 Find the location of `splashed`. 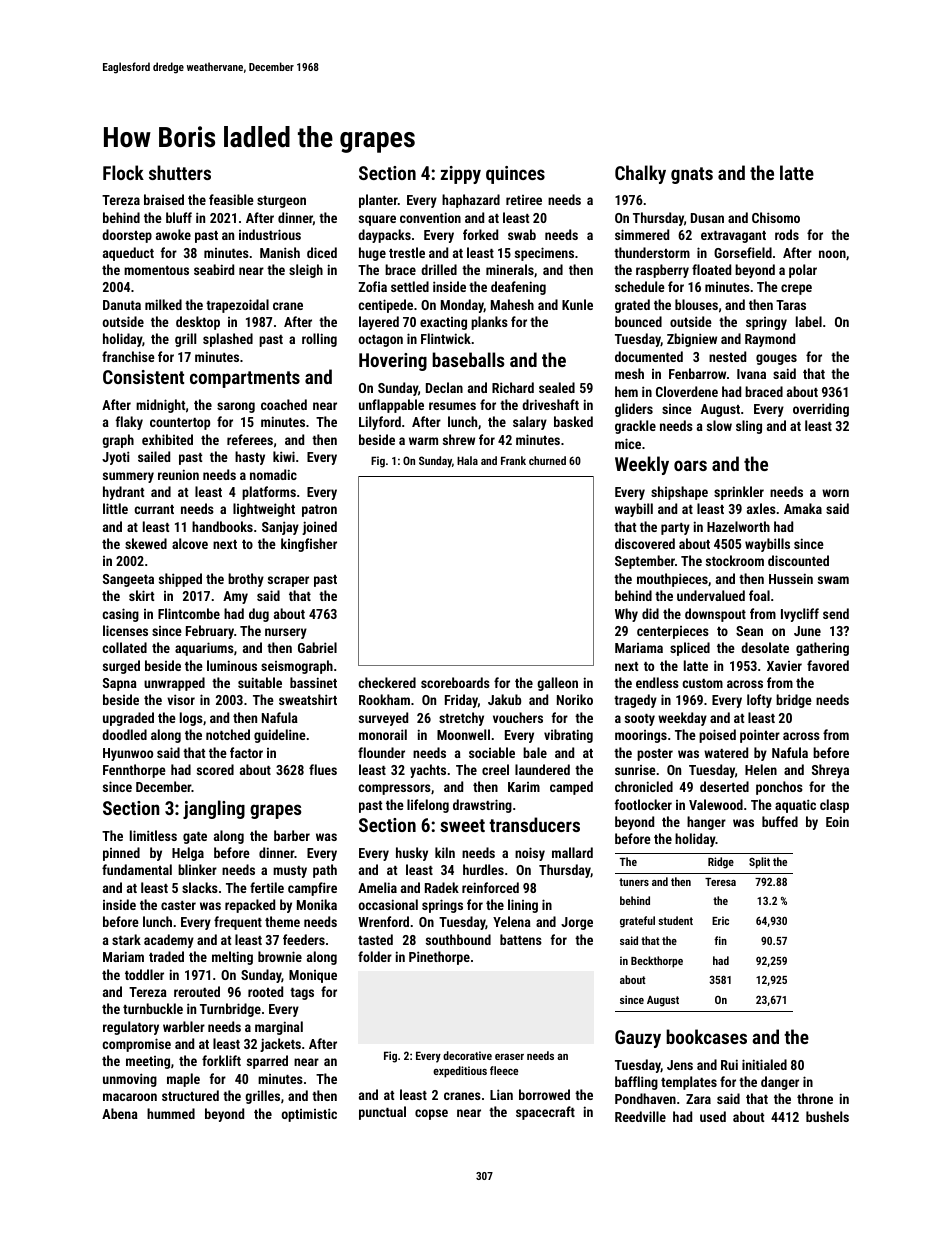

splashed is located at coordinates (228, 340).
